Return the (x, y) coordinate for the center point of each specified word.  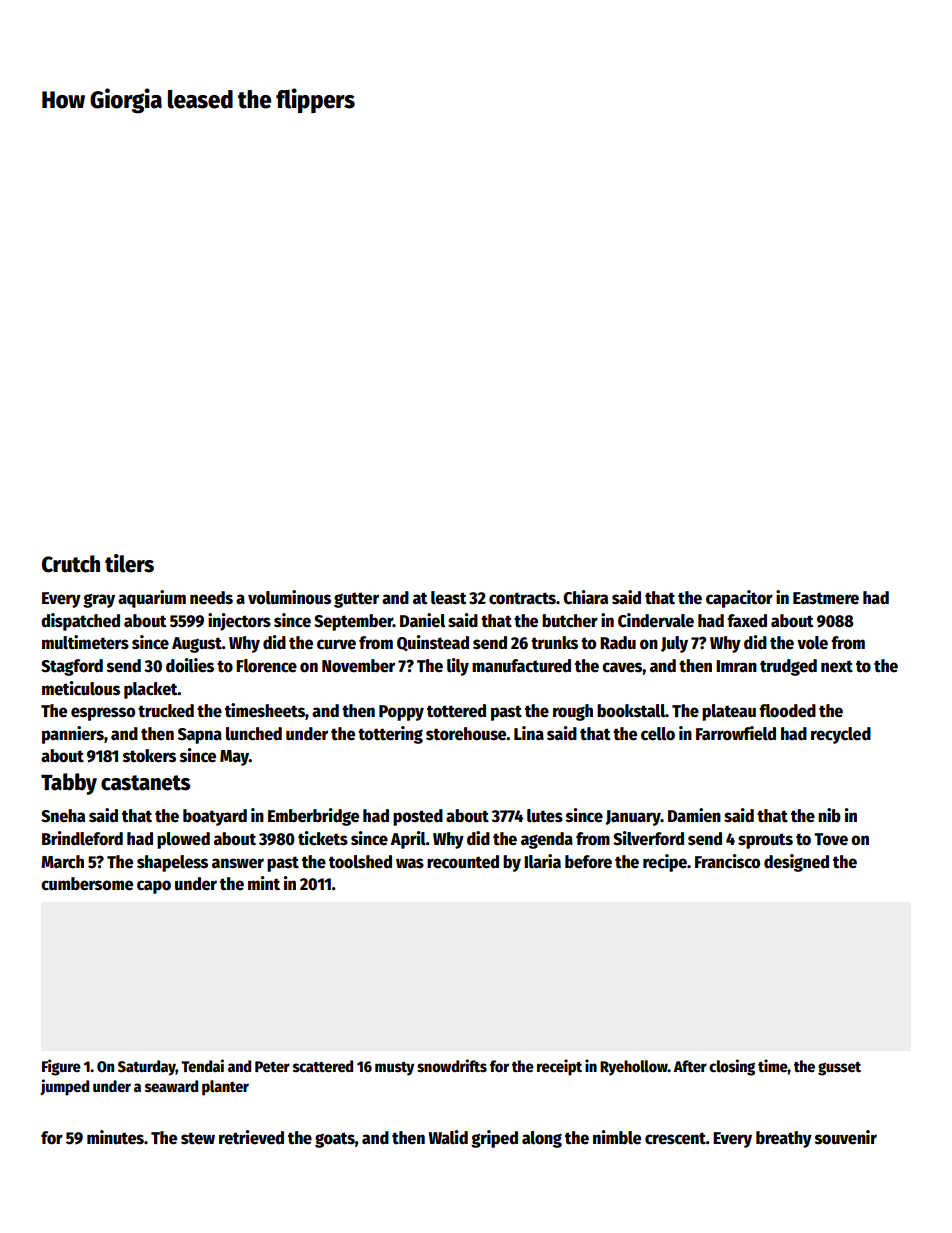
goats (335, 1140)
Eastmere (826, 598)
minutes (115, 1137)
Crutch (71, 564)
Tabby (69, 784)
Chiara (585, 597)
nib (829, 815)
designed (796, 863)
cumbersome (87, 884)
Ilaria (542, 861)
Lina (529, 733)
